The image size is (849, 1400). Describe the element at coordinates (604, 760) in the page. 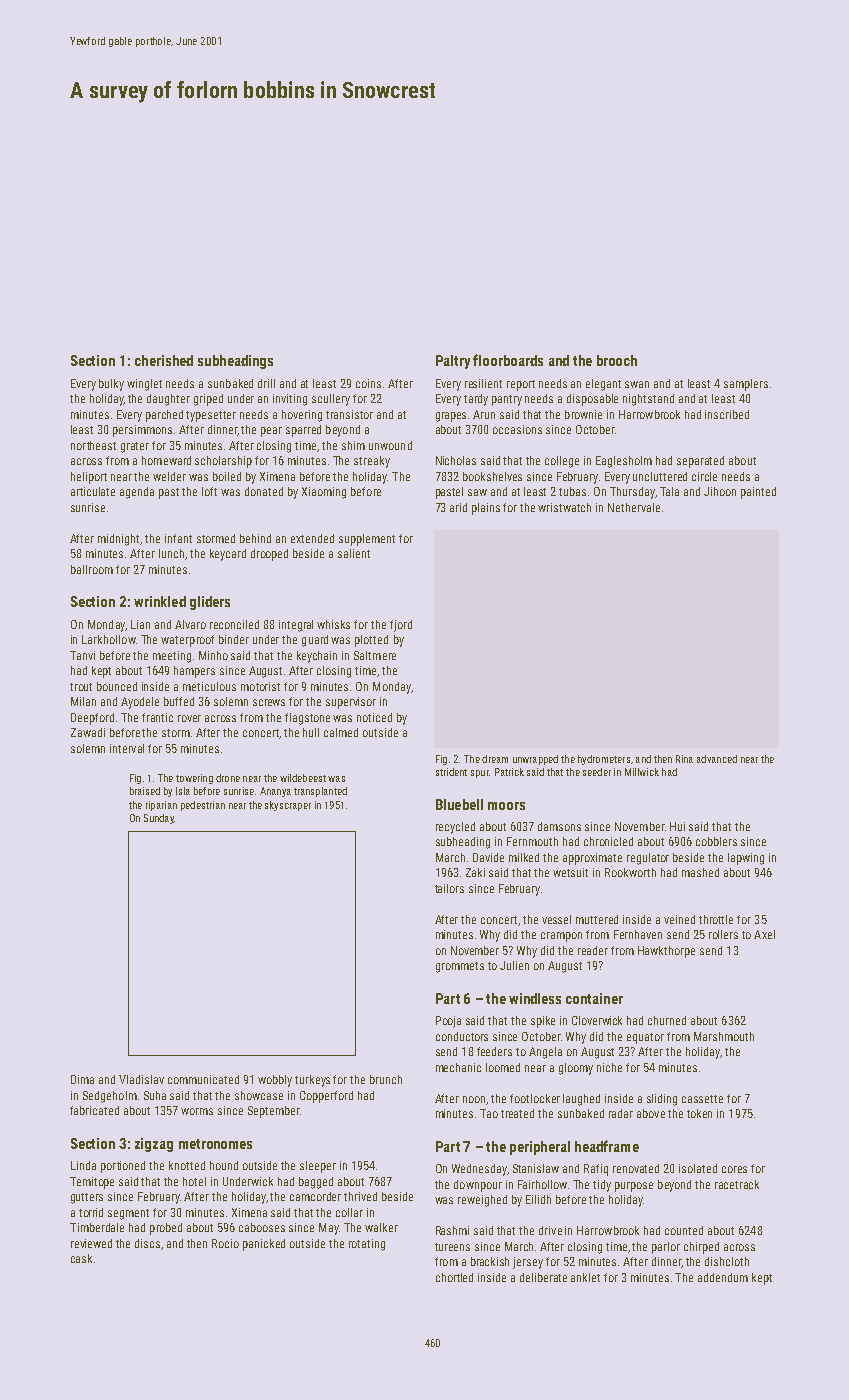

I see `hydrometers` at that location.
